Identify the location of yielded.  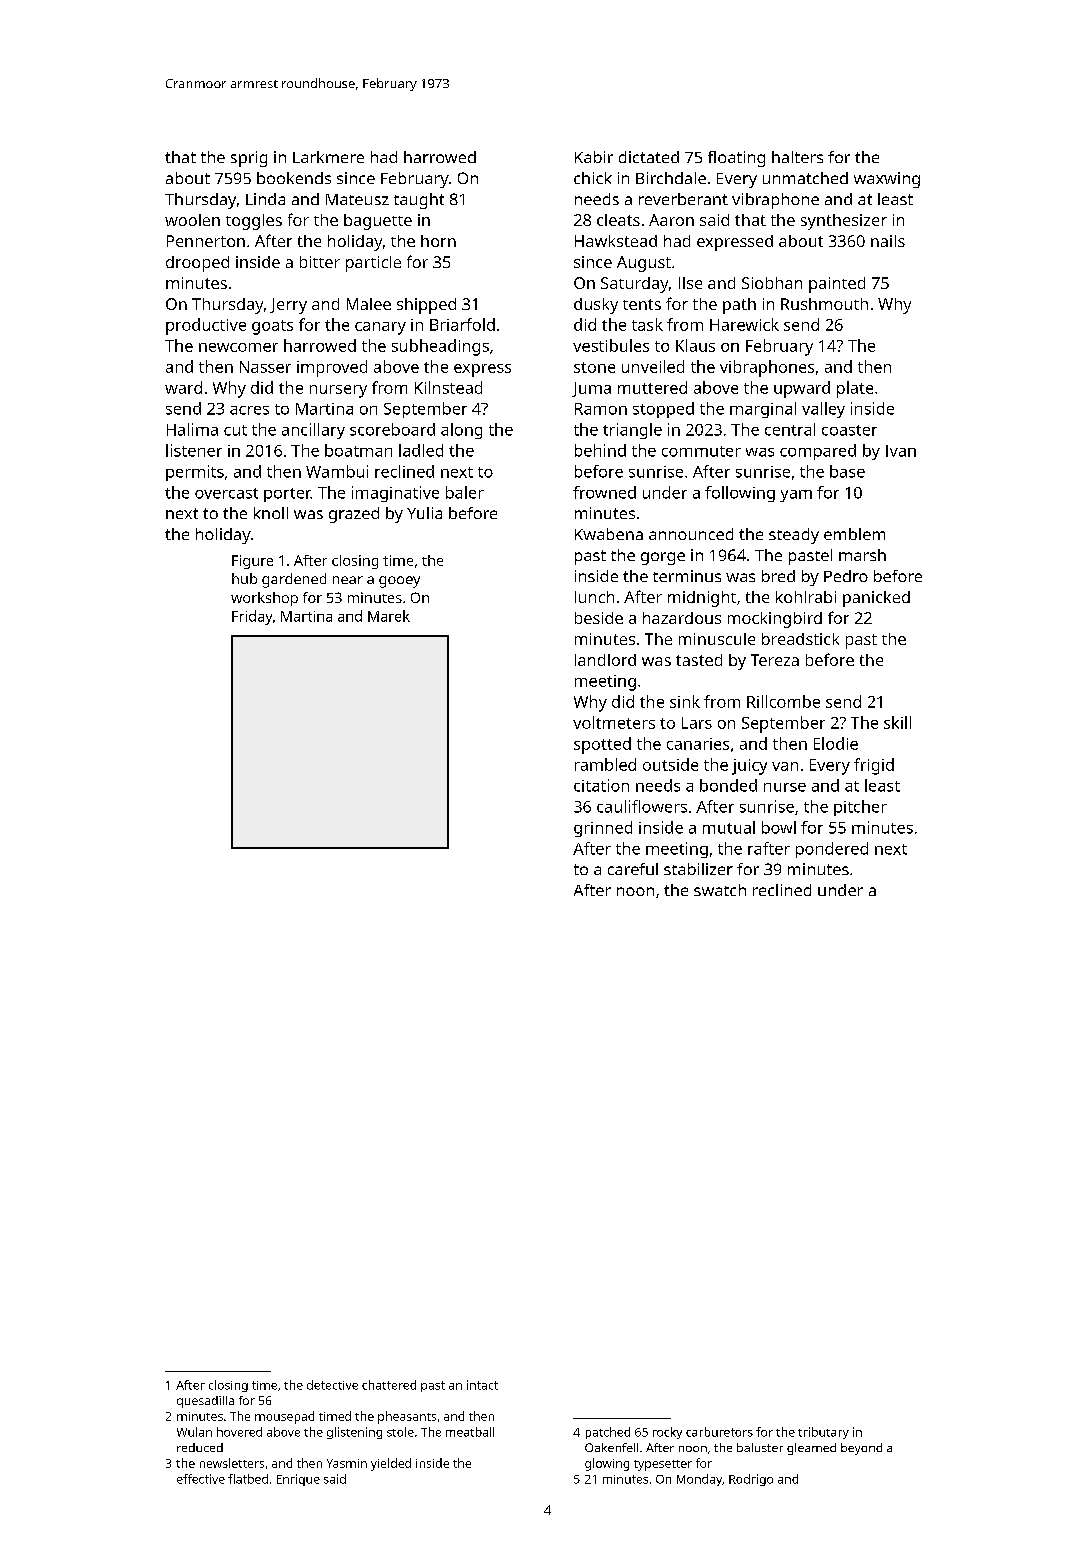
(391, 1464).
